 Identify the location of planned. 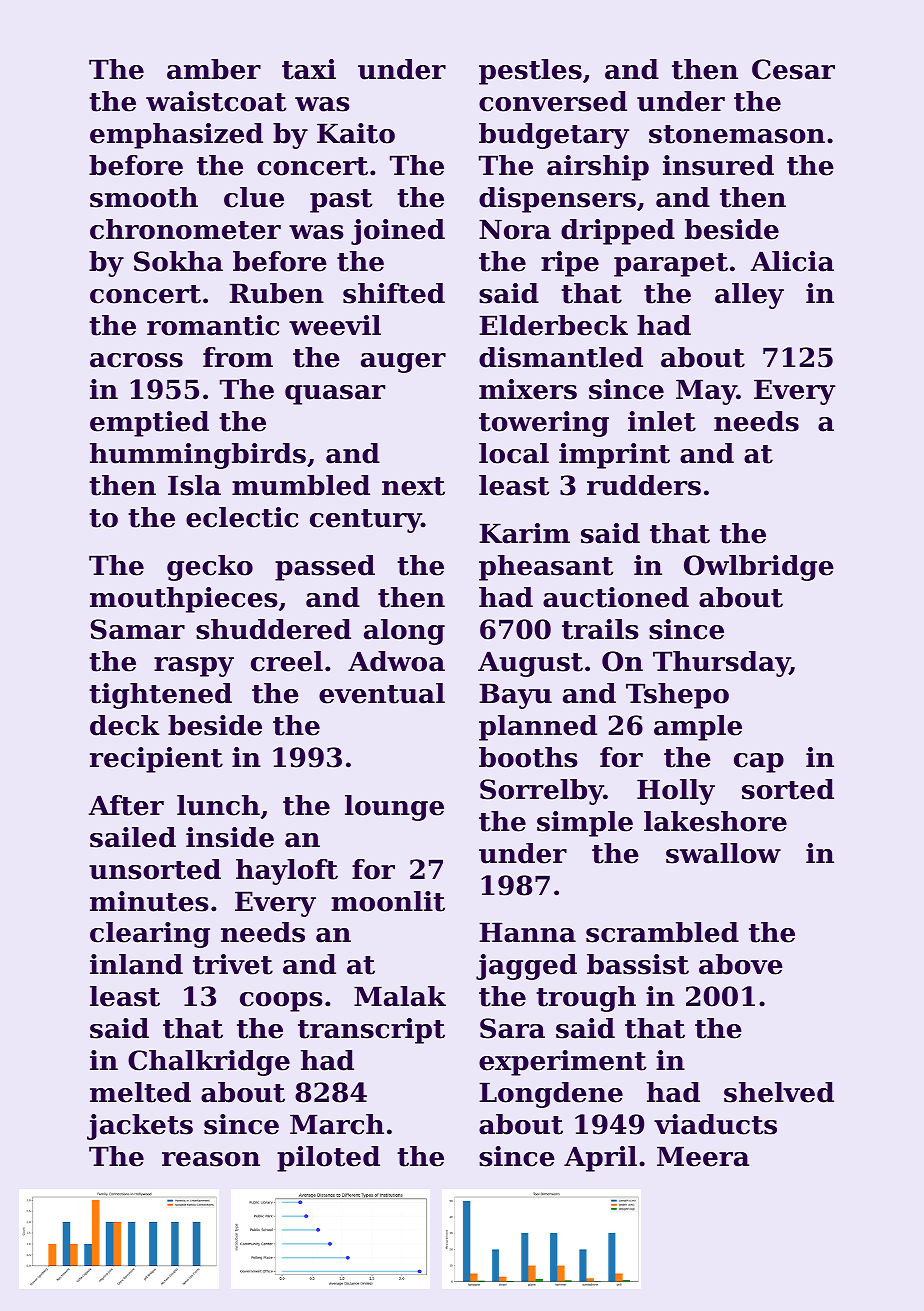
(538, 728).
